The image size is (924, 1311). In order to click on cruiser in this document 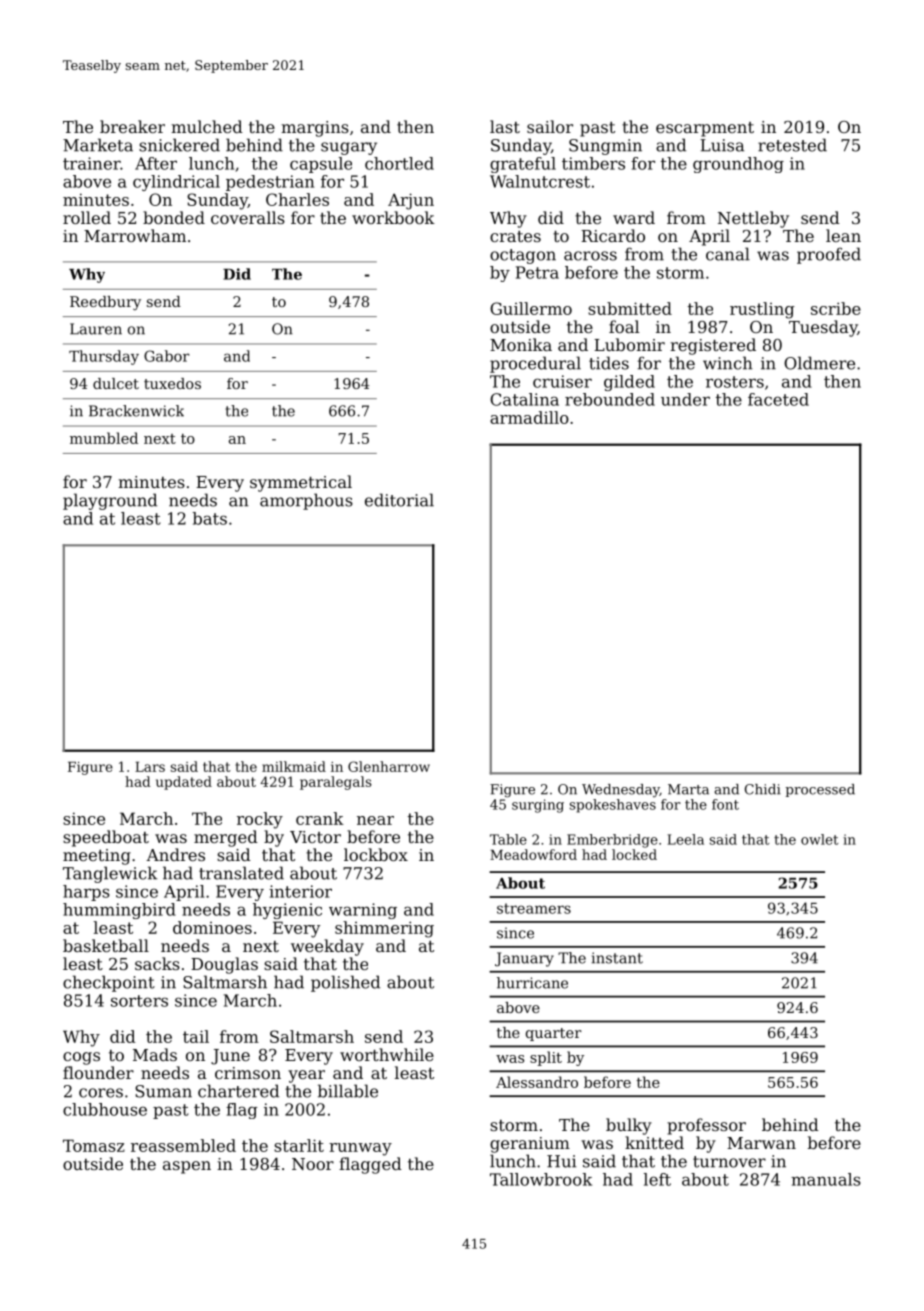, I will do `click(562, 381)`.
